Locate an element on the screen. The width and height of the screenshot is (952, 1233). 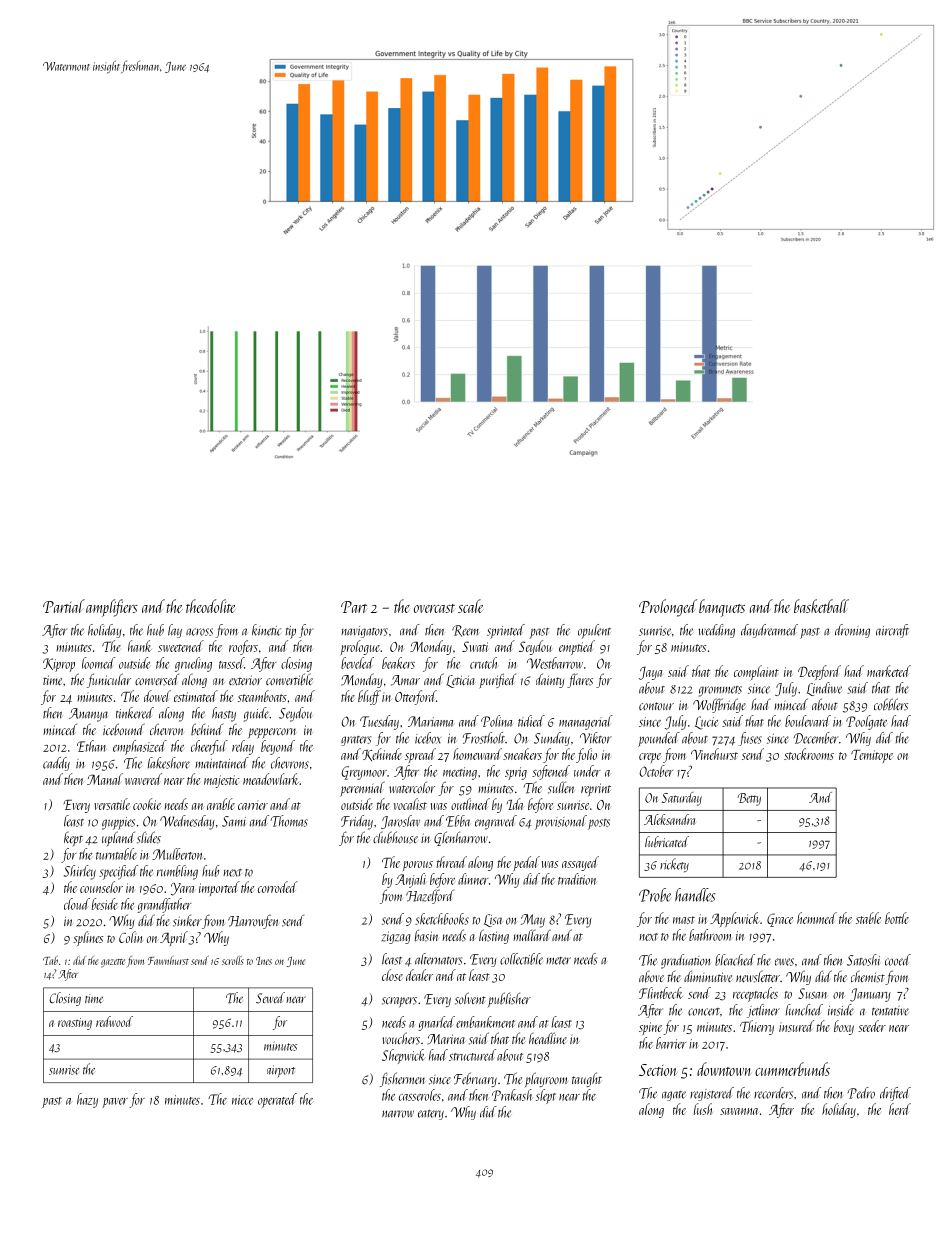
Polina is located at coordinates (496, 721).
